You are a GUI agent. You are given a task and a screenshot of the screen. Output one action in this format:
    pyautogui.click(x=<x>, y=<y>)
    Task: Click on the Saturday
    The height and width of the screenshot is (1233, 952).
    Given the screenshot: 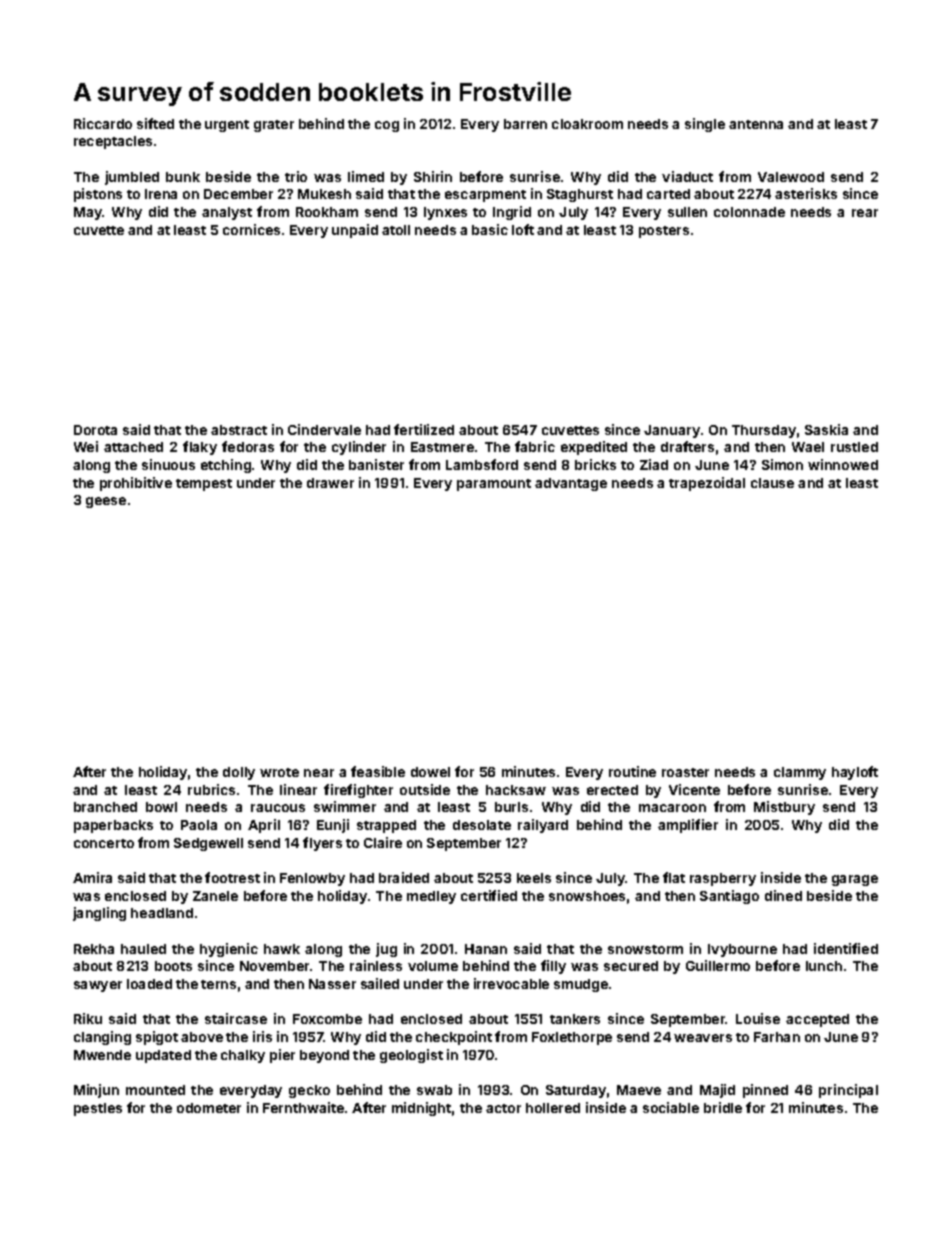 What is the action you would take?
    pyautogui.click(x=576, y=1091)
